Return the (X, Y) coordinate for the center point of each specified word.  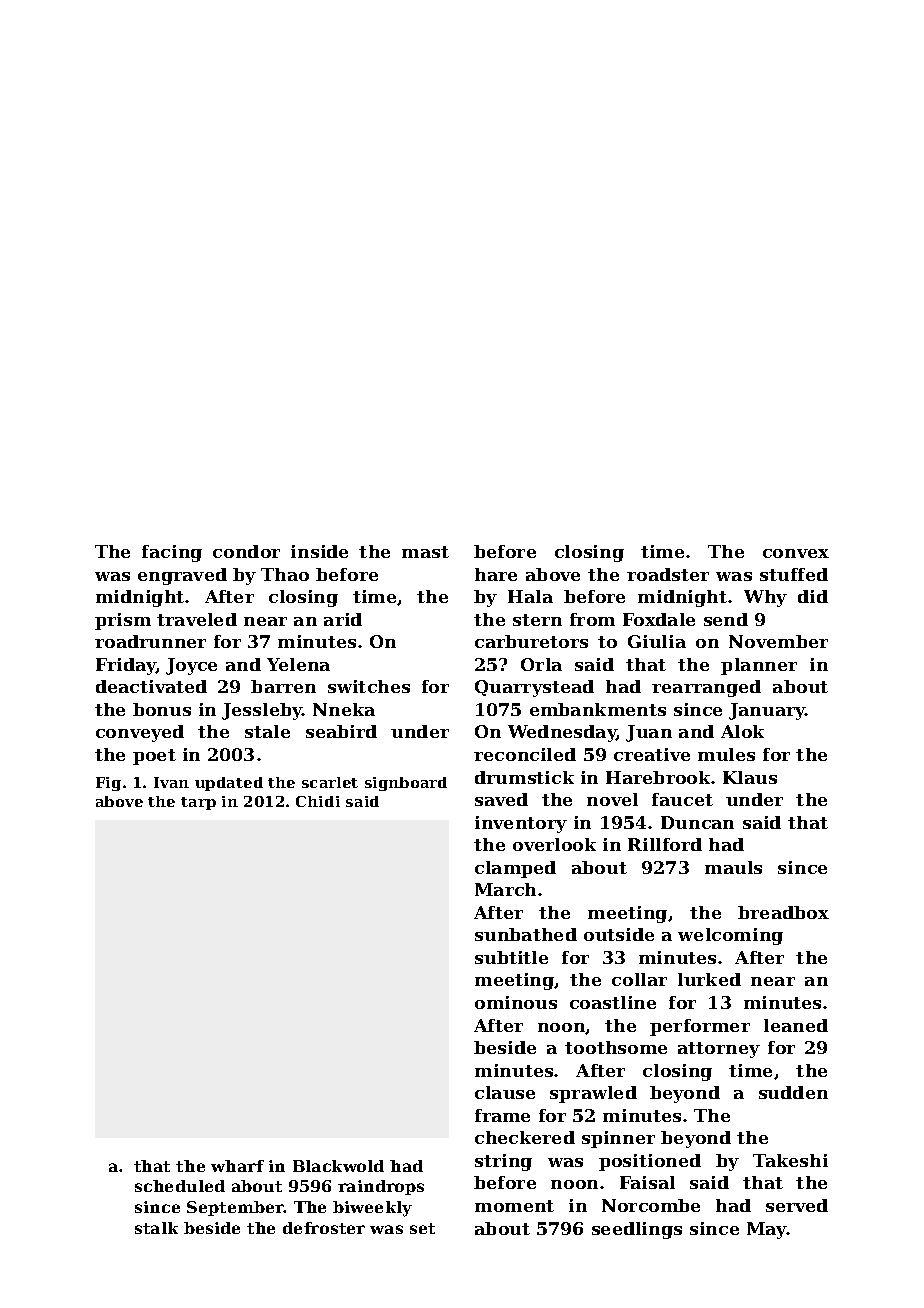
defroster (324, 1228)
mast (425, 552)
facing (172, 553)
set (422, 1228)
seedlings (637, 1230)
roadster (668, 574)
